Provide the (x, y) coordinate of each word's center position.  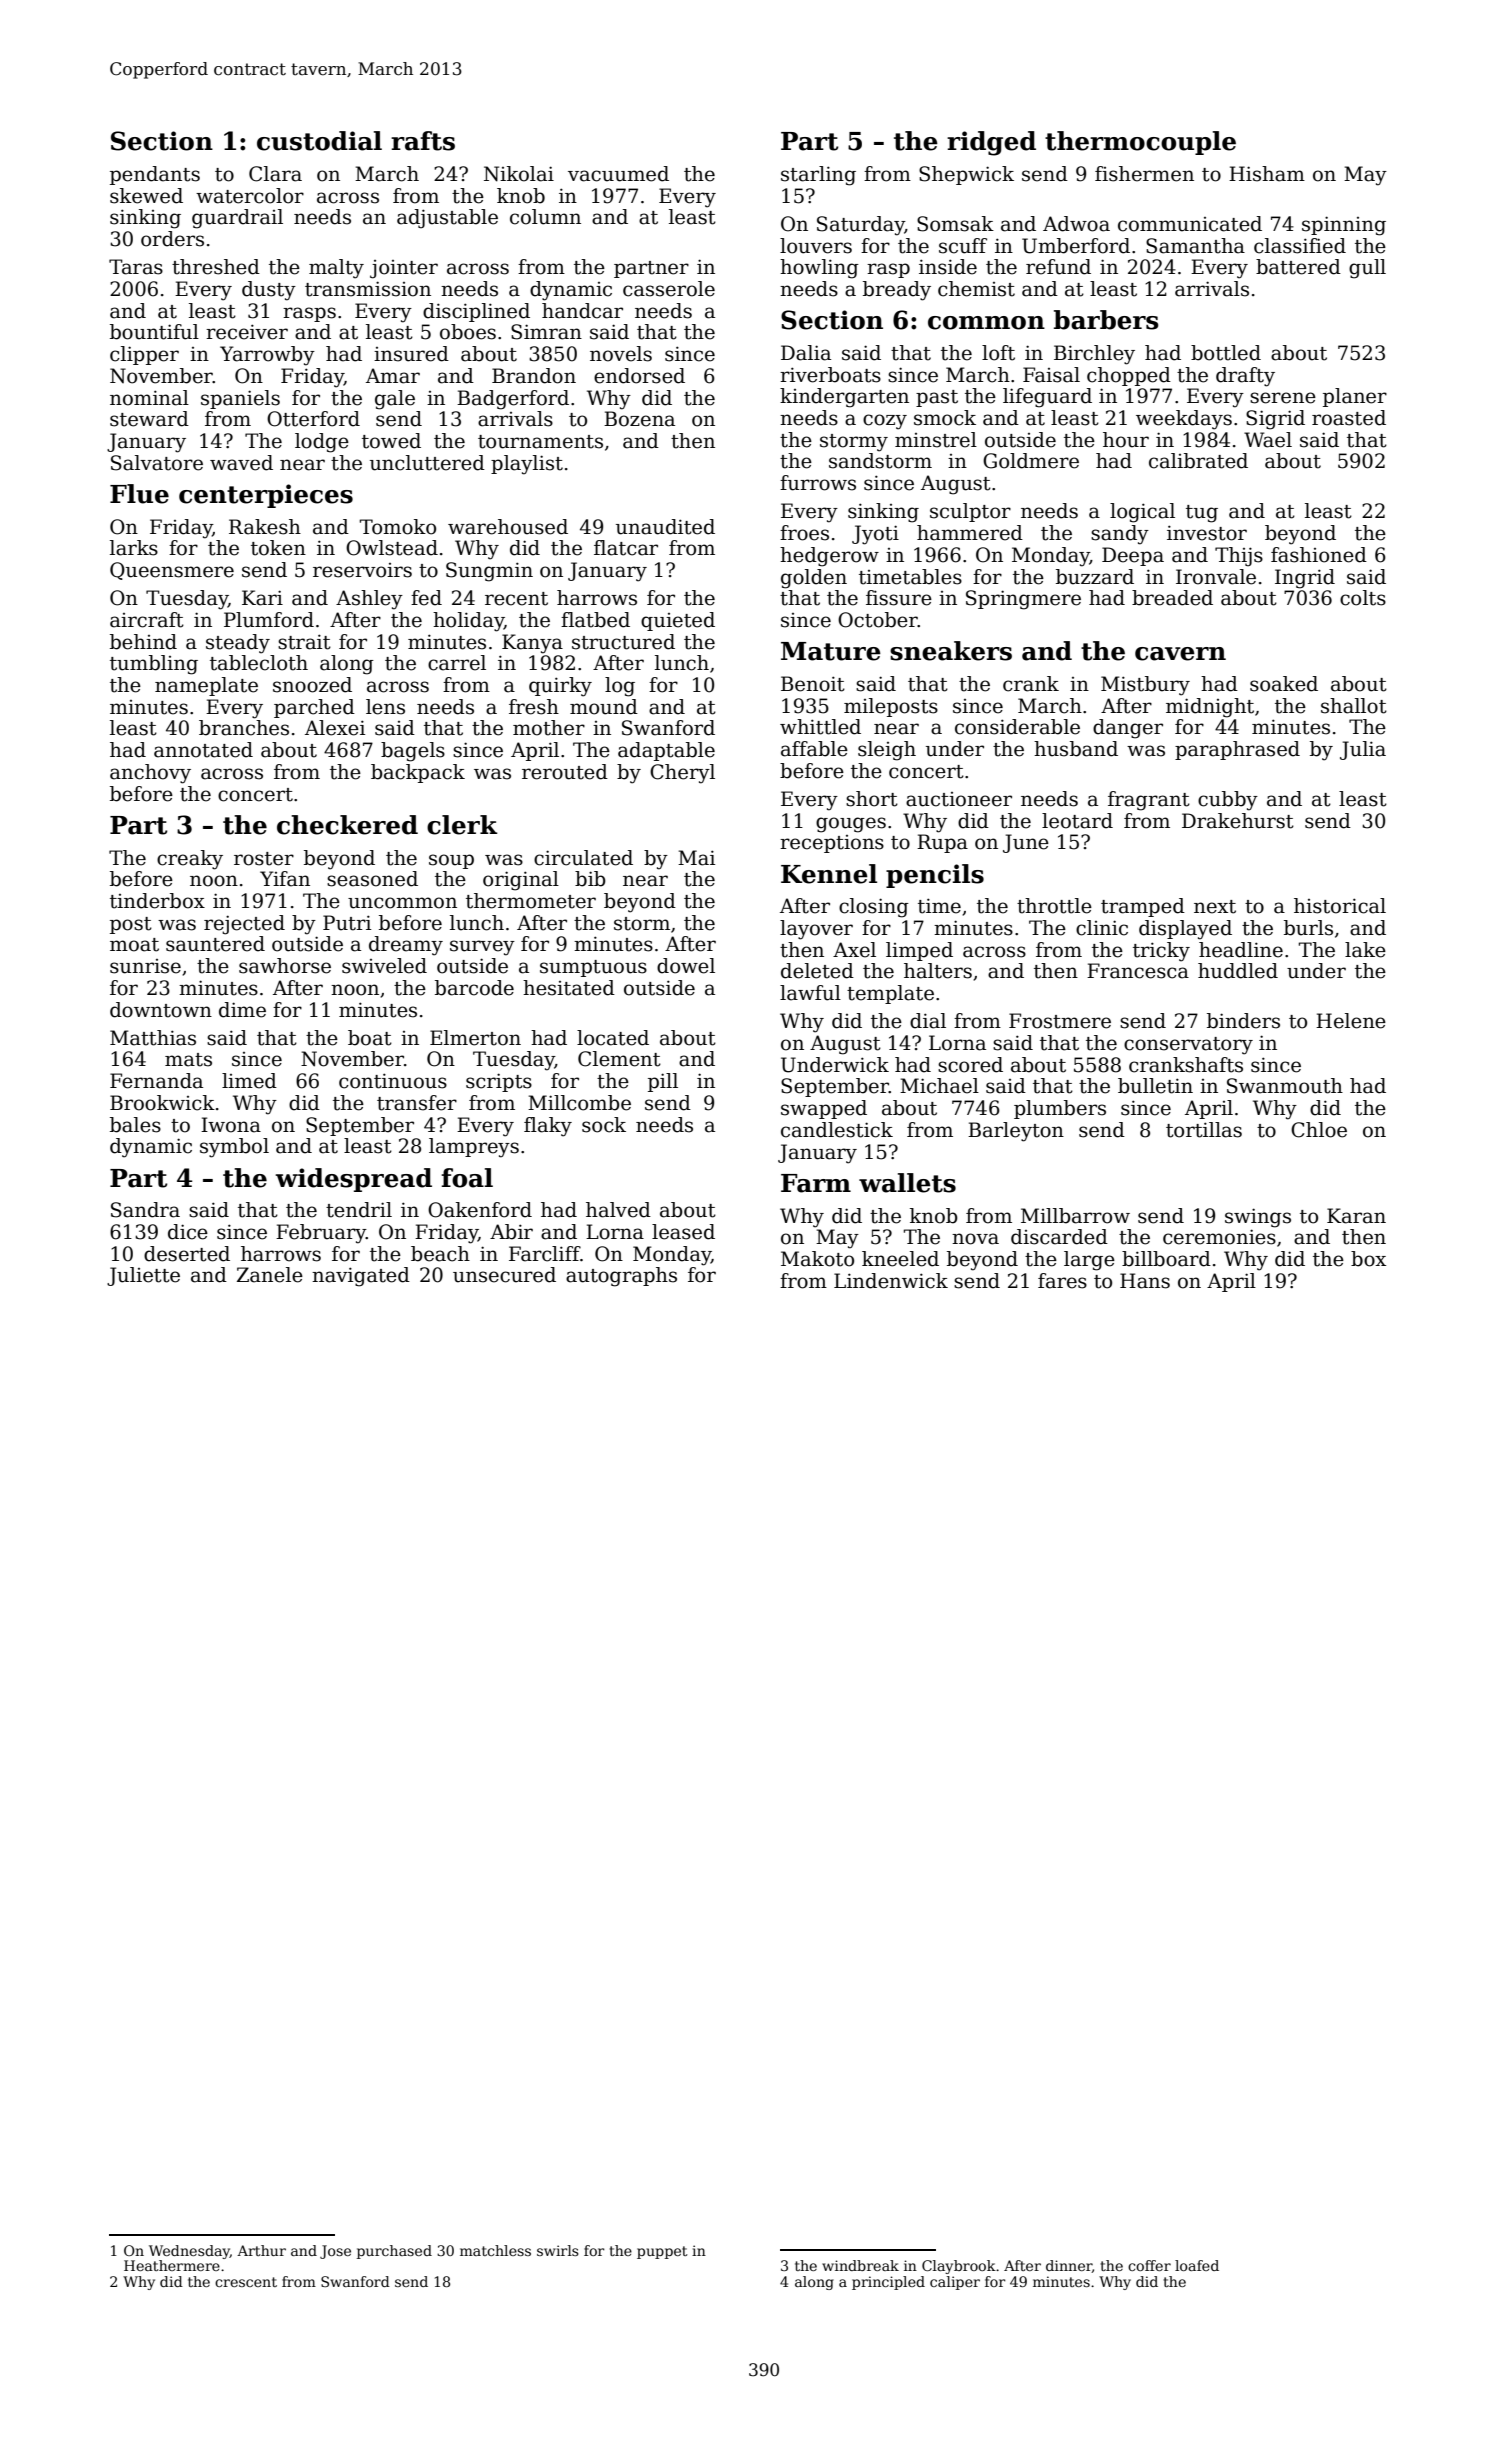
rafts (423, 141)
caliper (955, 2283)
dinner (1069, 2266)
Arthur (261, 2250)
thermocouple (1140, 143)
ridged (991, 143)
